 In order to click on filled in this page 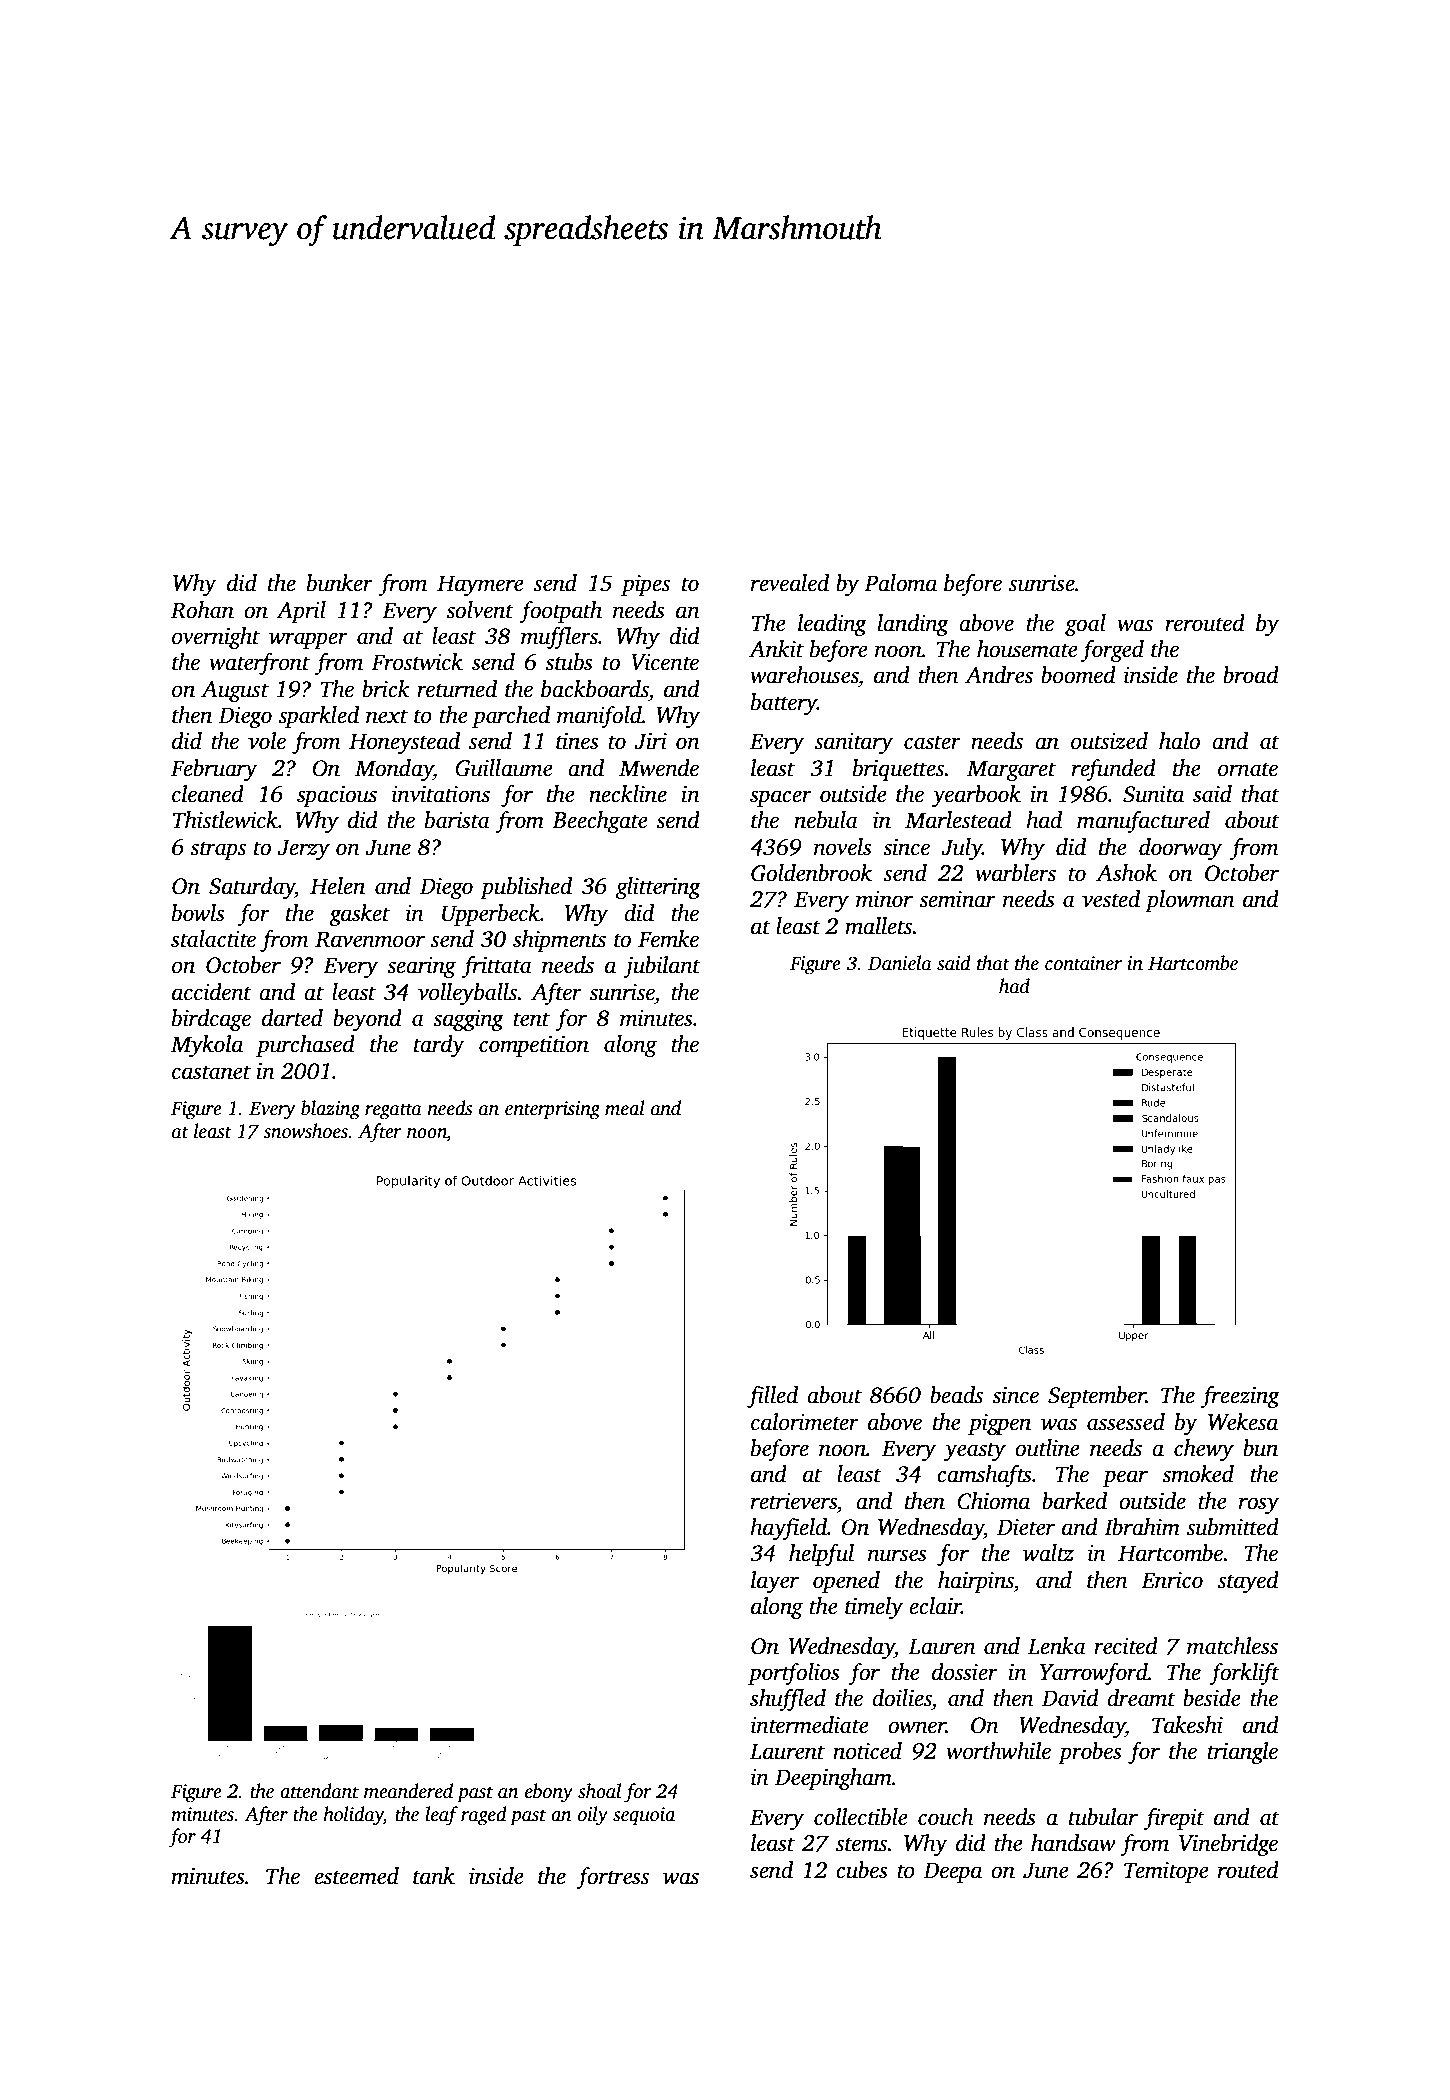, I will do `click(772, 1397)`.
